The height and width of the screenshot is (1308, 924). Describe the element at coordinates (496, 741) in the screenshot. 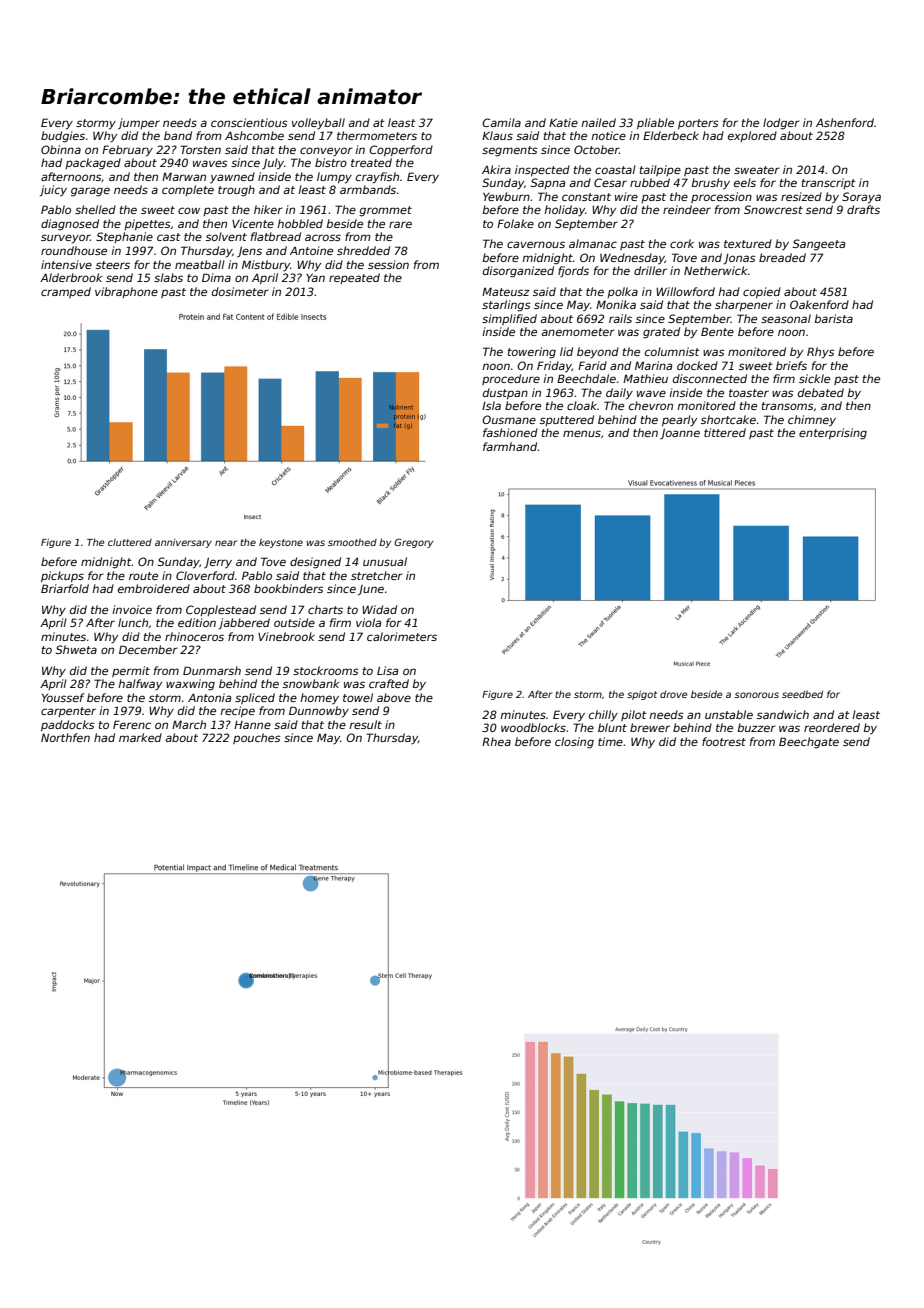

I see `Rhea` at that location.
